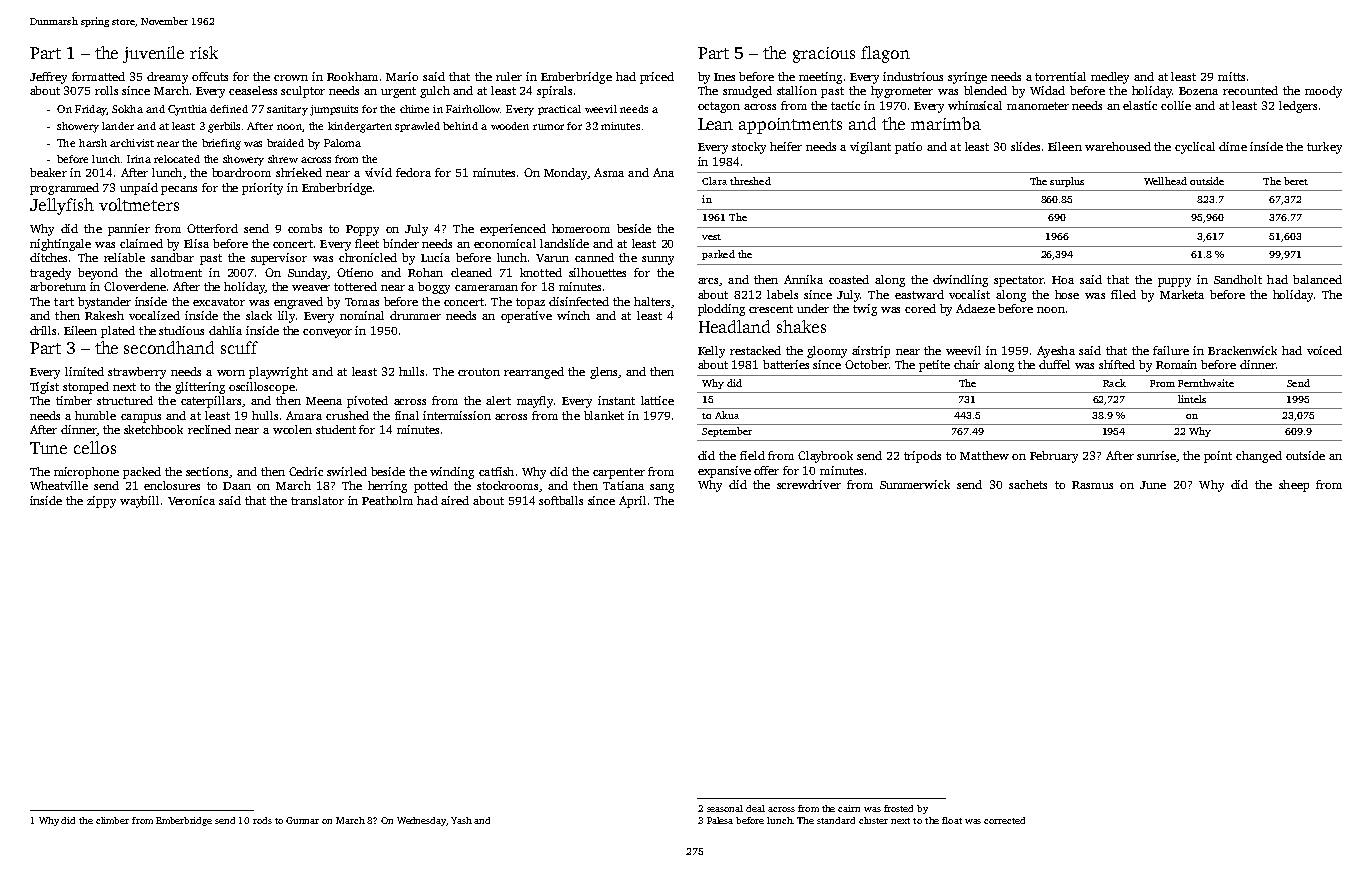  I want to click on combs, so click(305, 228).
